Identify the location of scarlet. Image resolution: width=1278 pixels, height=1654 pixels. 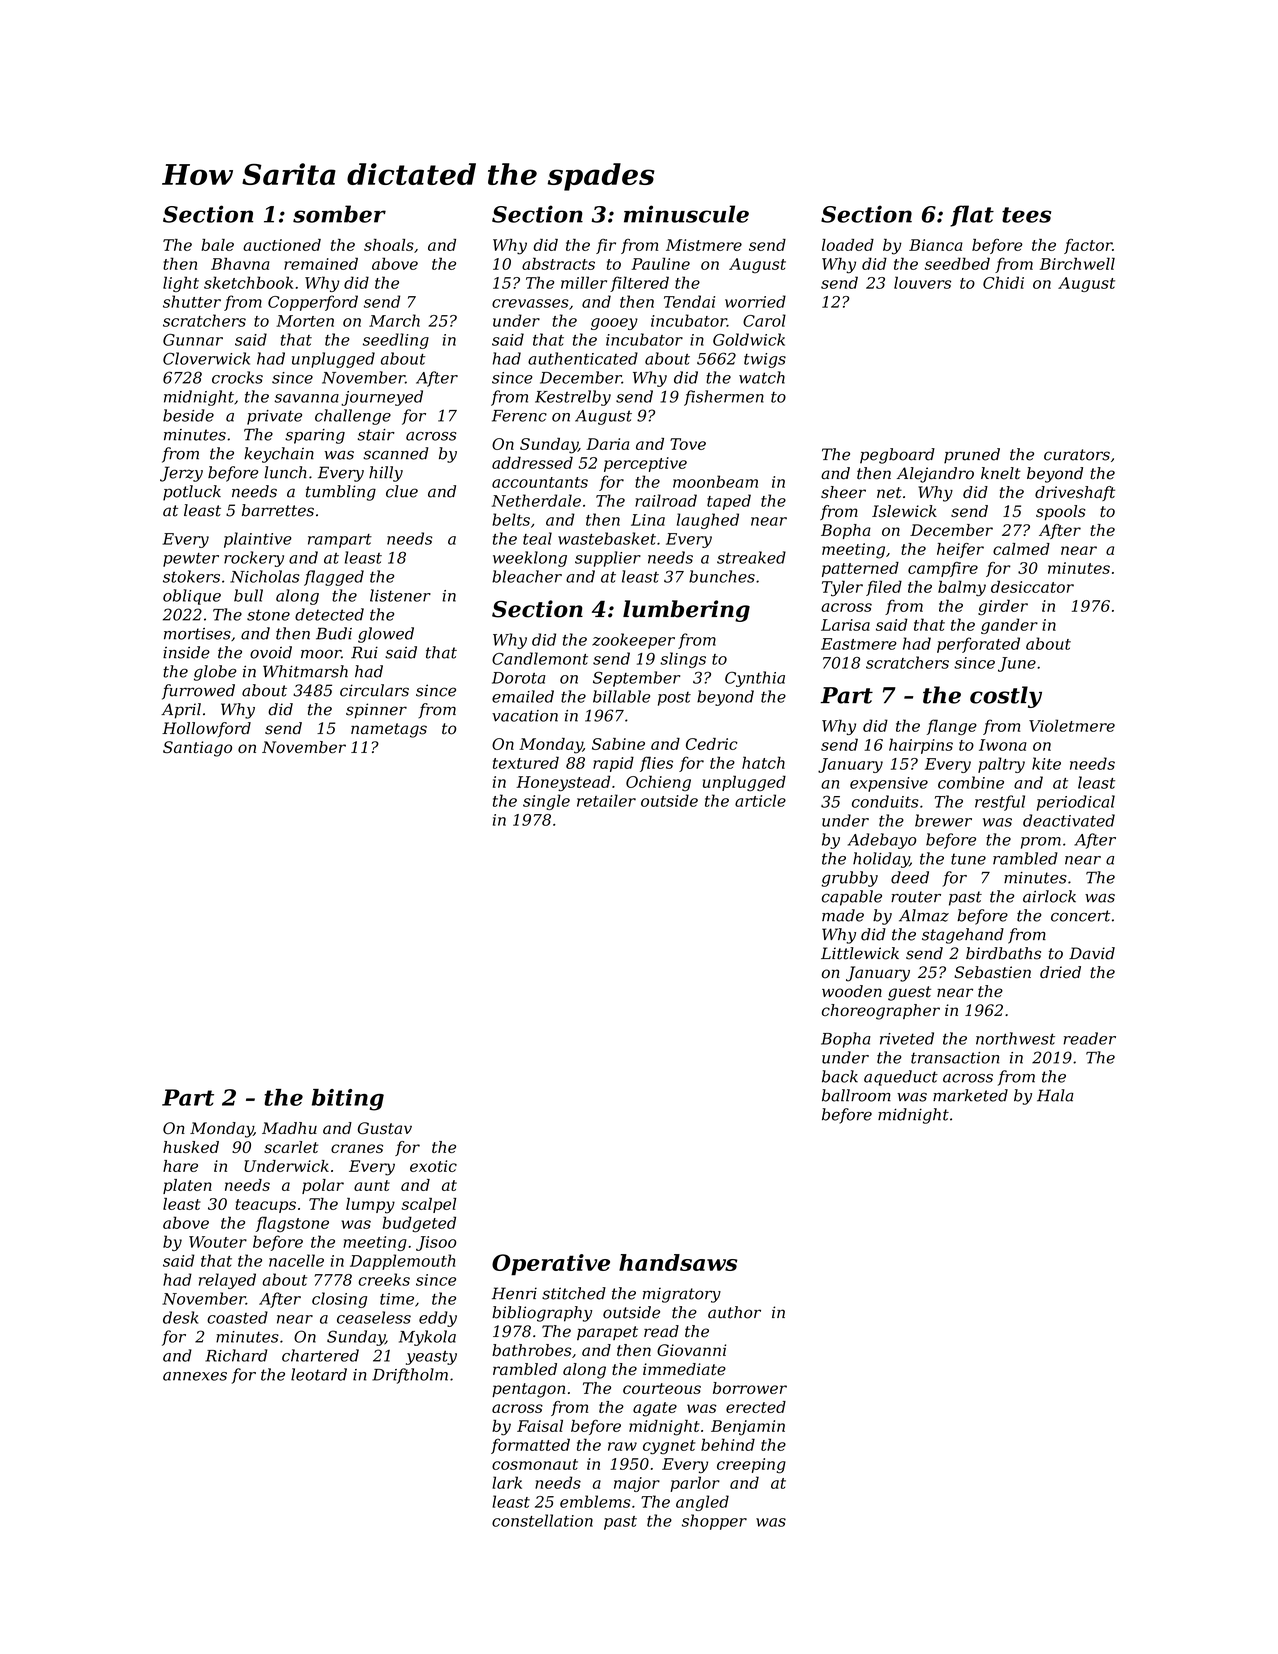
(291, 1147).
